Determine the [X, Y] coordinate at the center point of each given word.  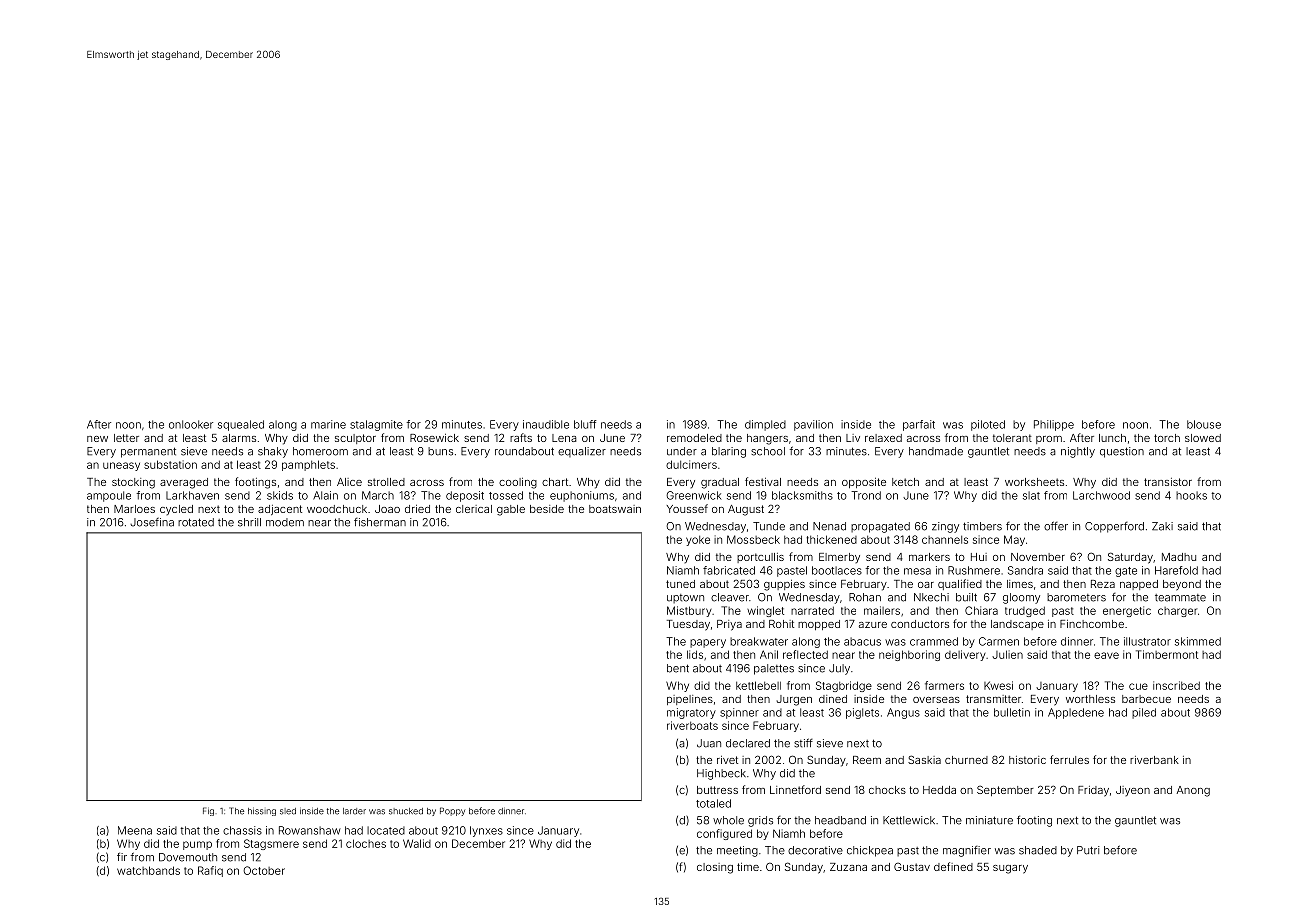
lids [695, 654]
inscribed [1176, 685]
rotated [196, 522]
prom [1049, 440]
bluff [585, 424]
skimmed [1198, 641]
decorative [815, 850]
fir [122, 856]
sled [288, 811]
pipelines [690, 700]
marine [328, 424]
